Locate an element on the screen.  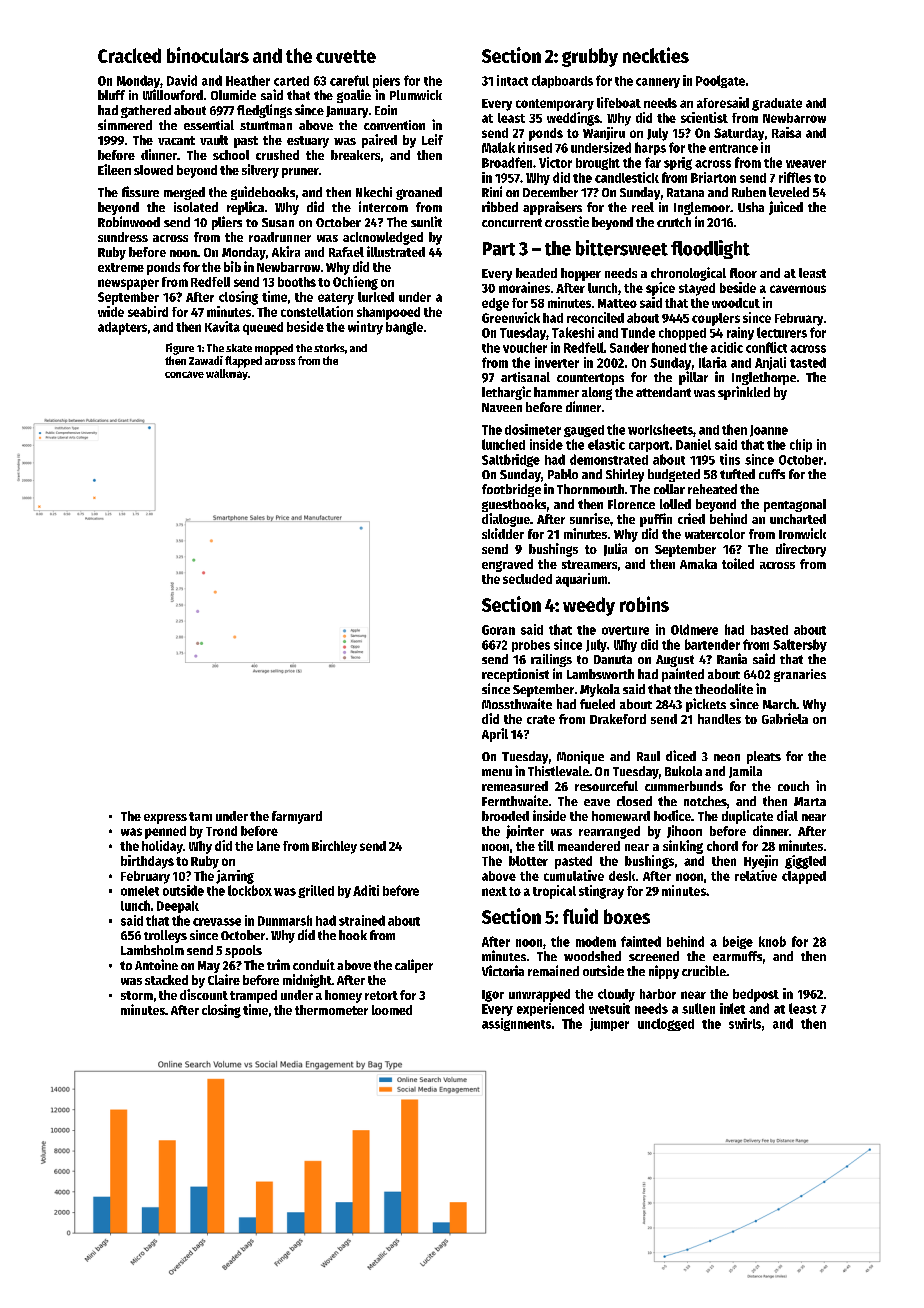
assignments is located at coordinates (516, 1024).
